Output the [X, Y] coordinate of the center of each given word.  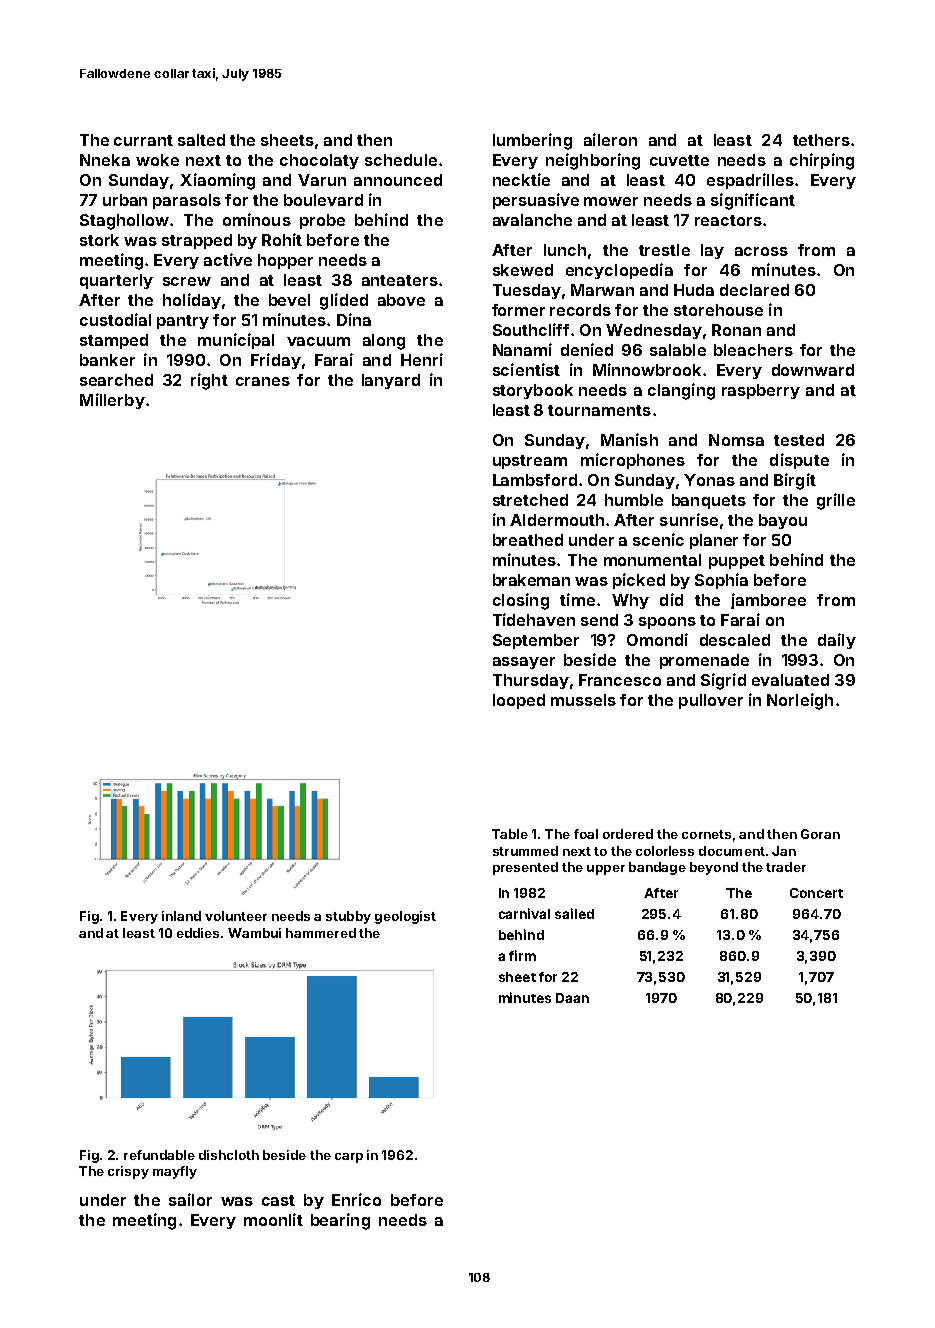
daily [837, 641]
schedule [401, 160]
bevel [289, 300]
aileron [610, 139]
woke [157, 160]
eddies [198, 933]
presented [525, 868]
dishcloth [229, 1155]
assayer [524, 663]
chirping [822, 161]
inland [181, 916]
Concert [816, 893]
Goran [820, 834]
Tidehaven [534, 619]
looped [519, 701]
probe [322, 221]
